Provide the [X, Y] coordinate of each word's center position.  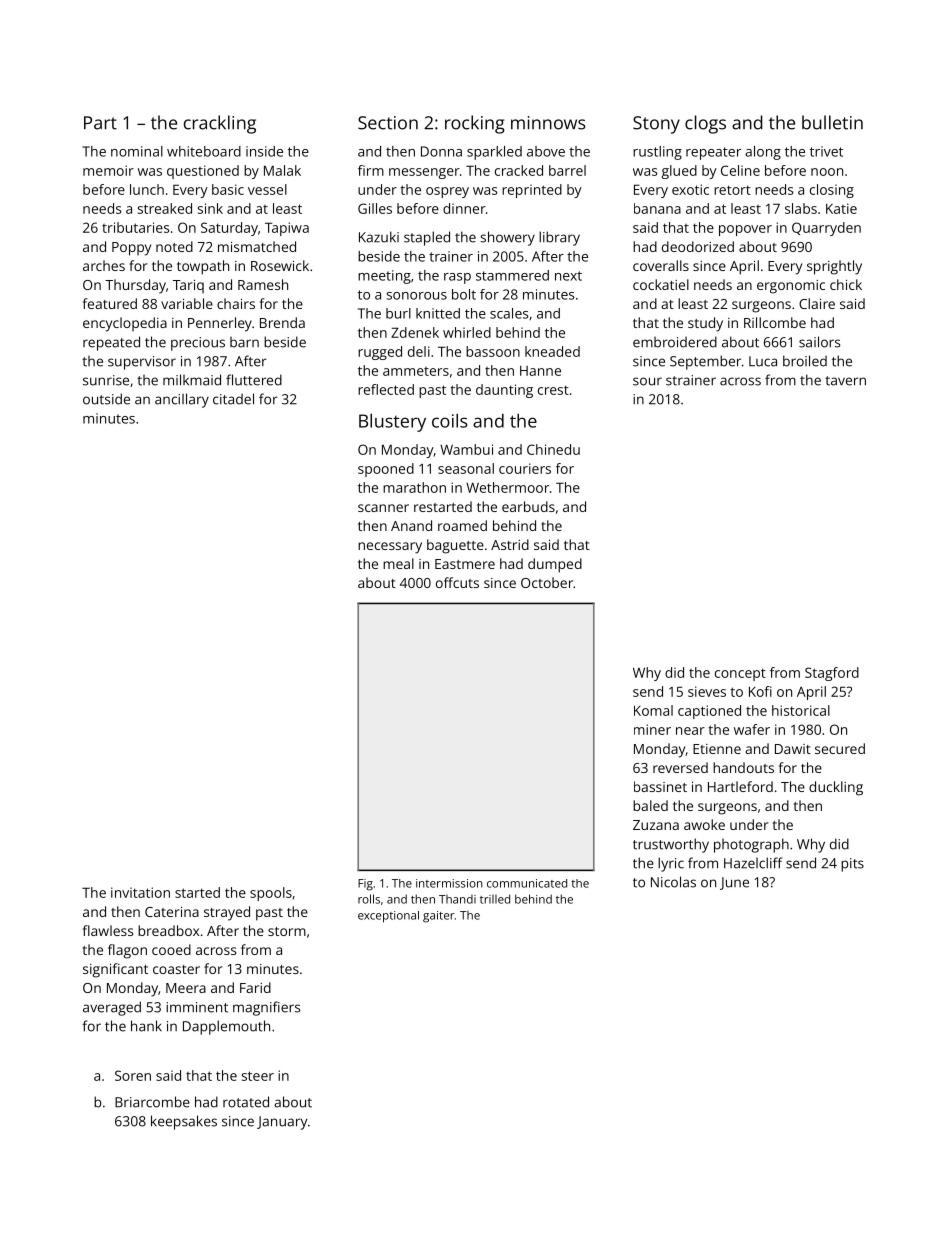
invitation [140, 892]
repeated [111, 343]
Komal [653, 710]
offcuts [457, 582]
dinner [464, 208]
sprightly [834, 267]
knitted [438, 313]
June [734, 883]
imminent [197, 1007]
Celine [740, 170]
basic [228, 189]
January [282, 1123]
